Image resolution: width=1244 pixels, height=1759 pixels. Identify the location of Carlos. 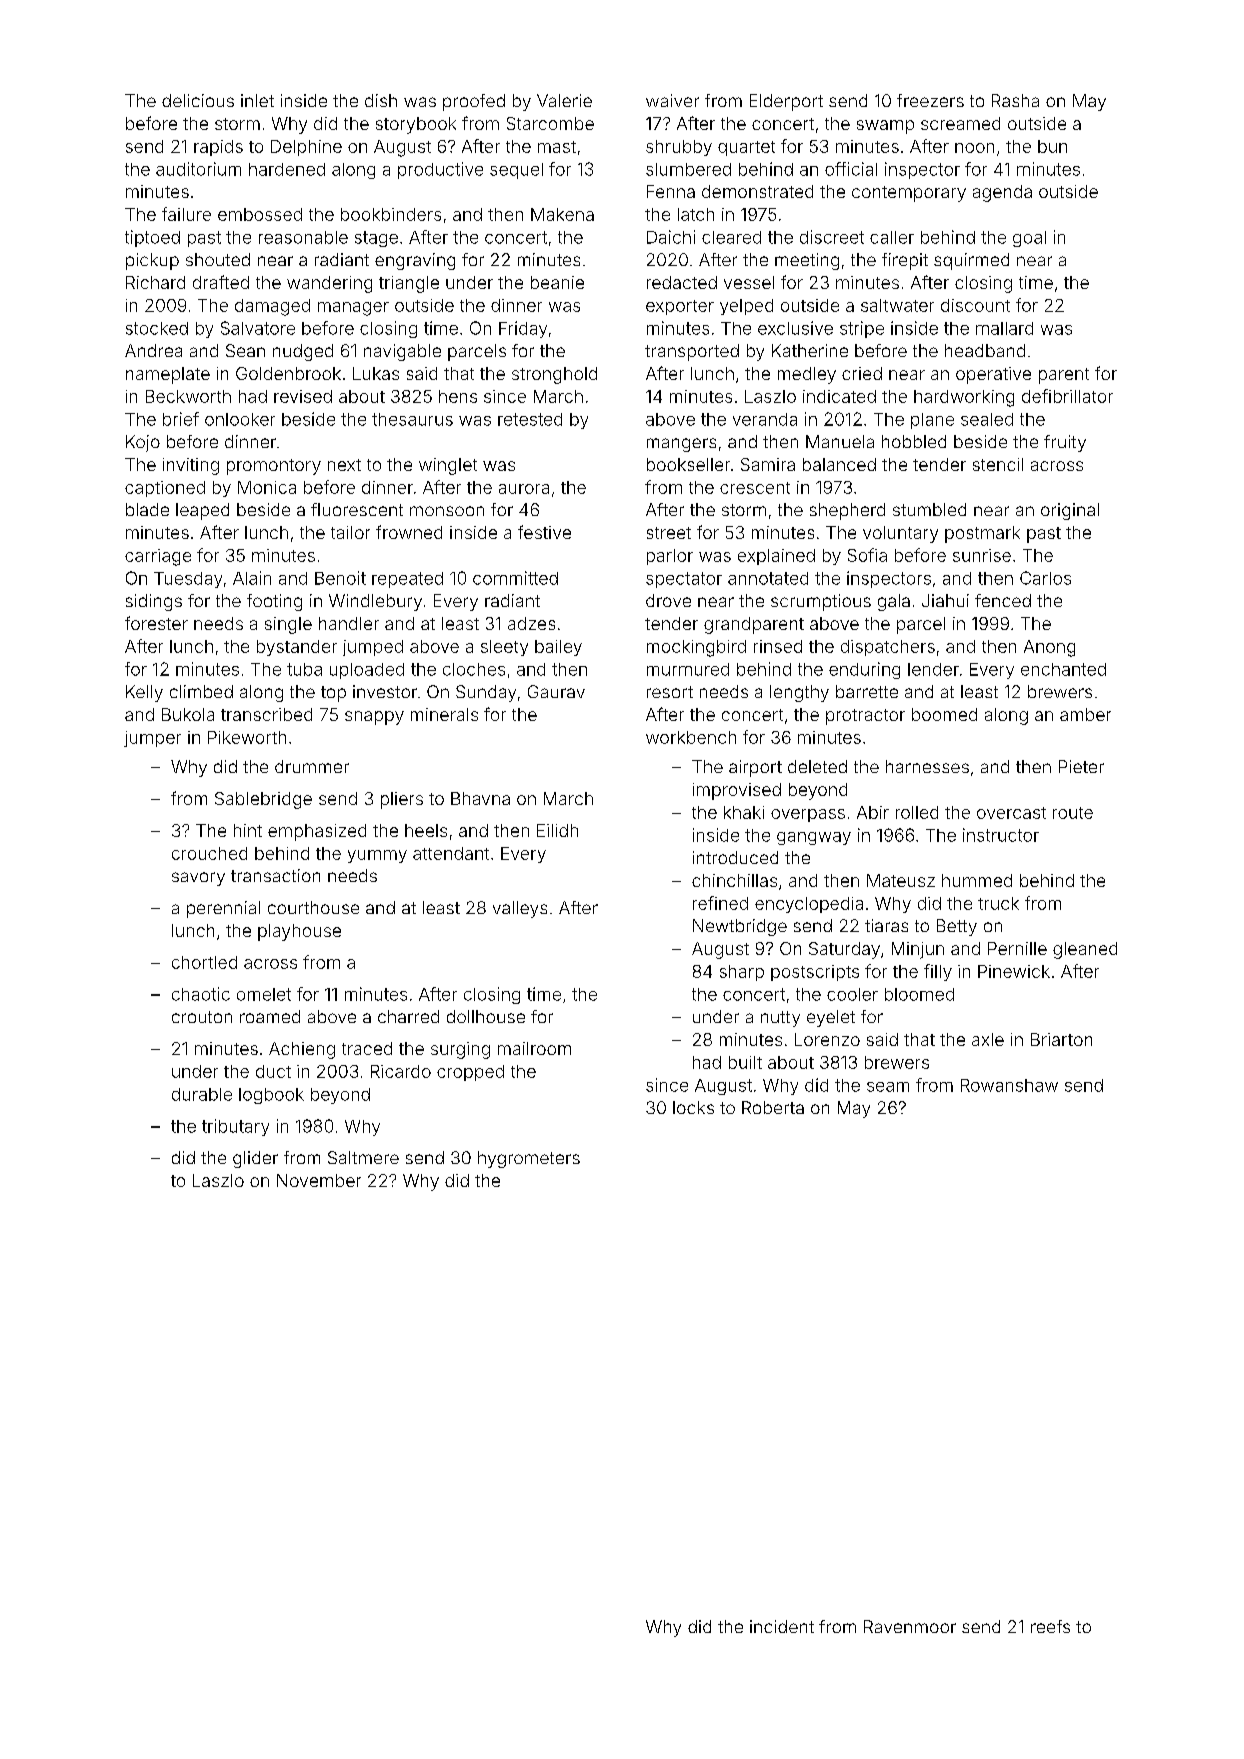
(1045, 578).
